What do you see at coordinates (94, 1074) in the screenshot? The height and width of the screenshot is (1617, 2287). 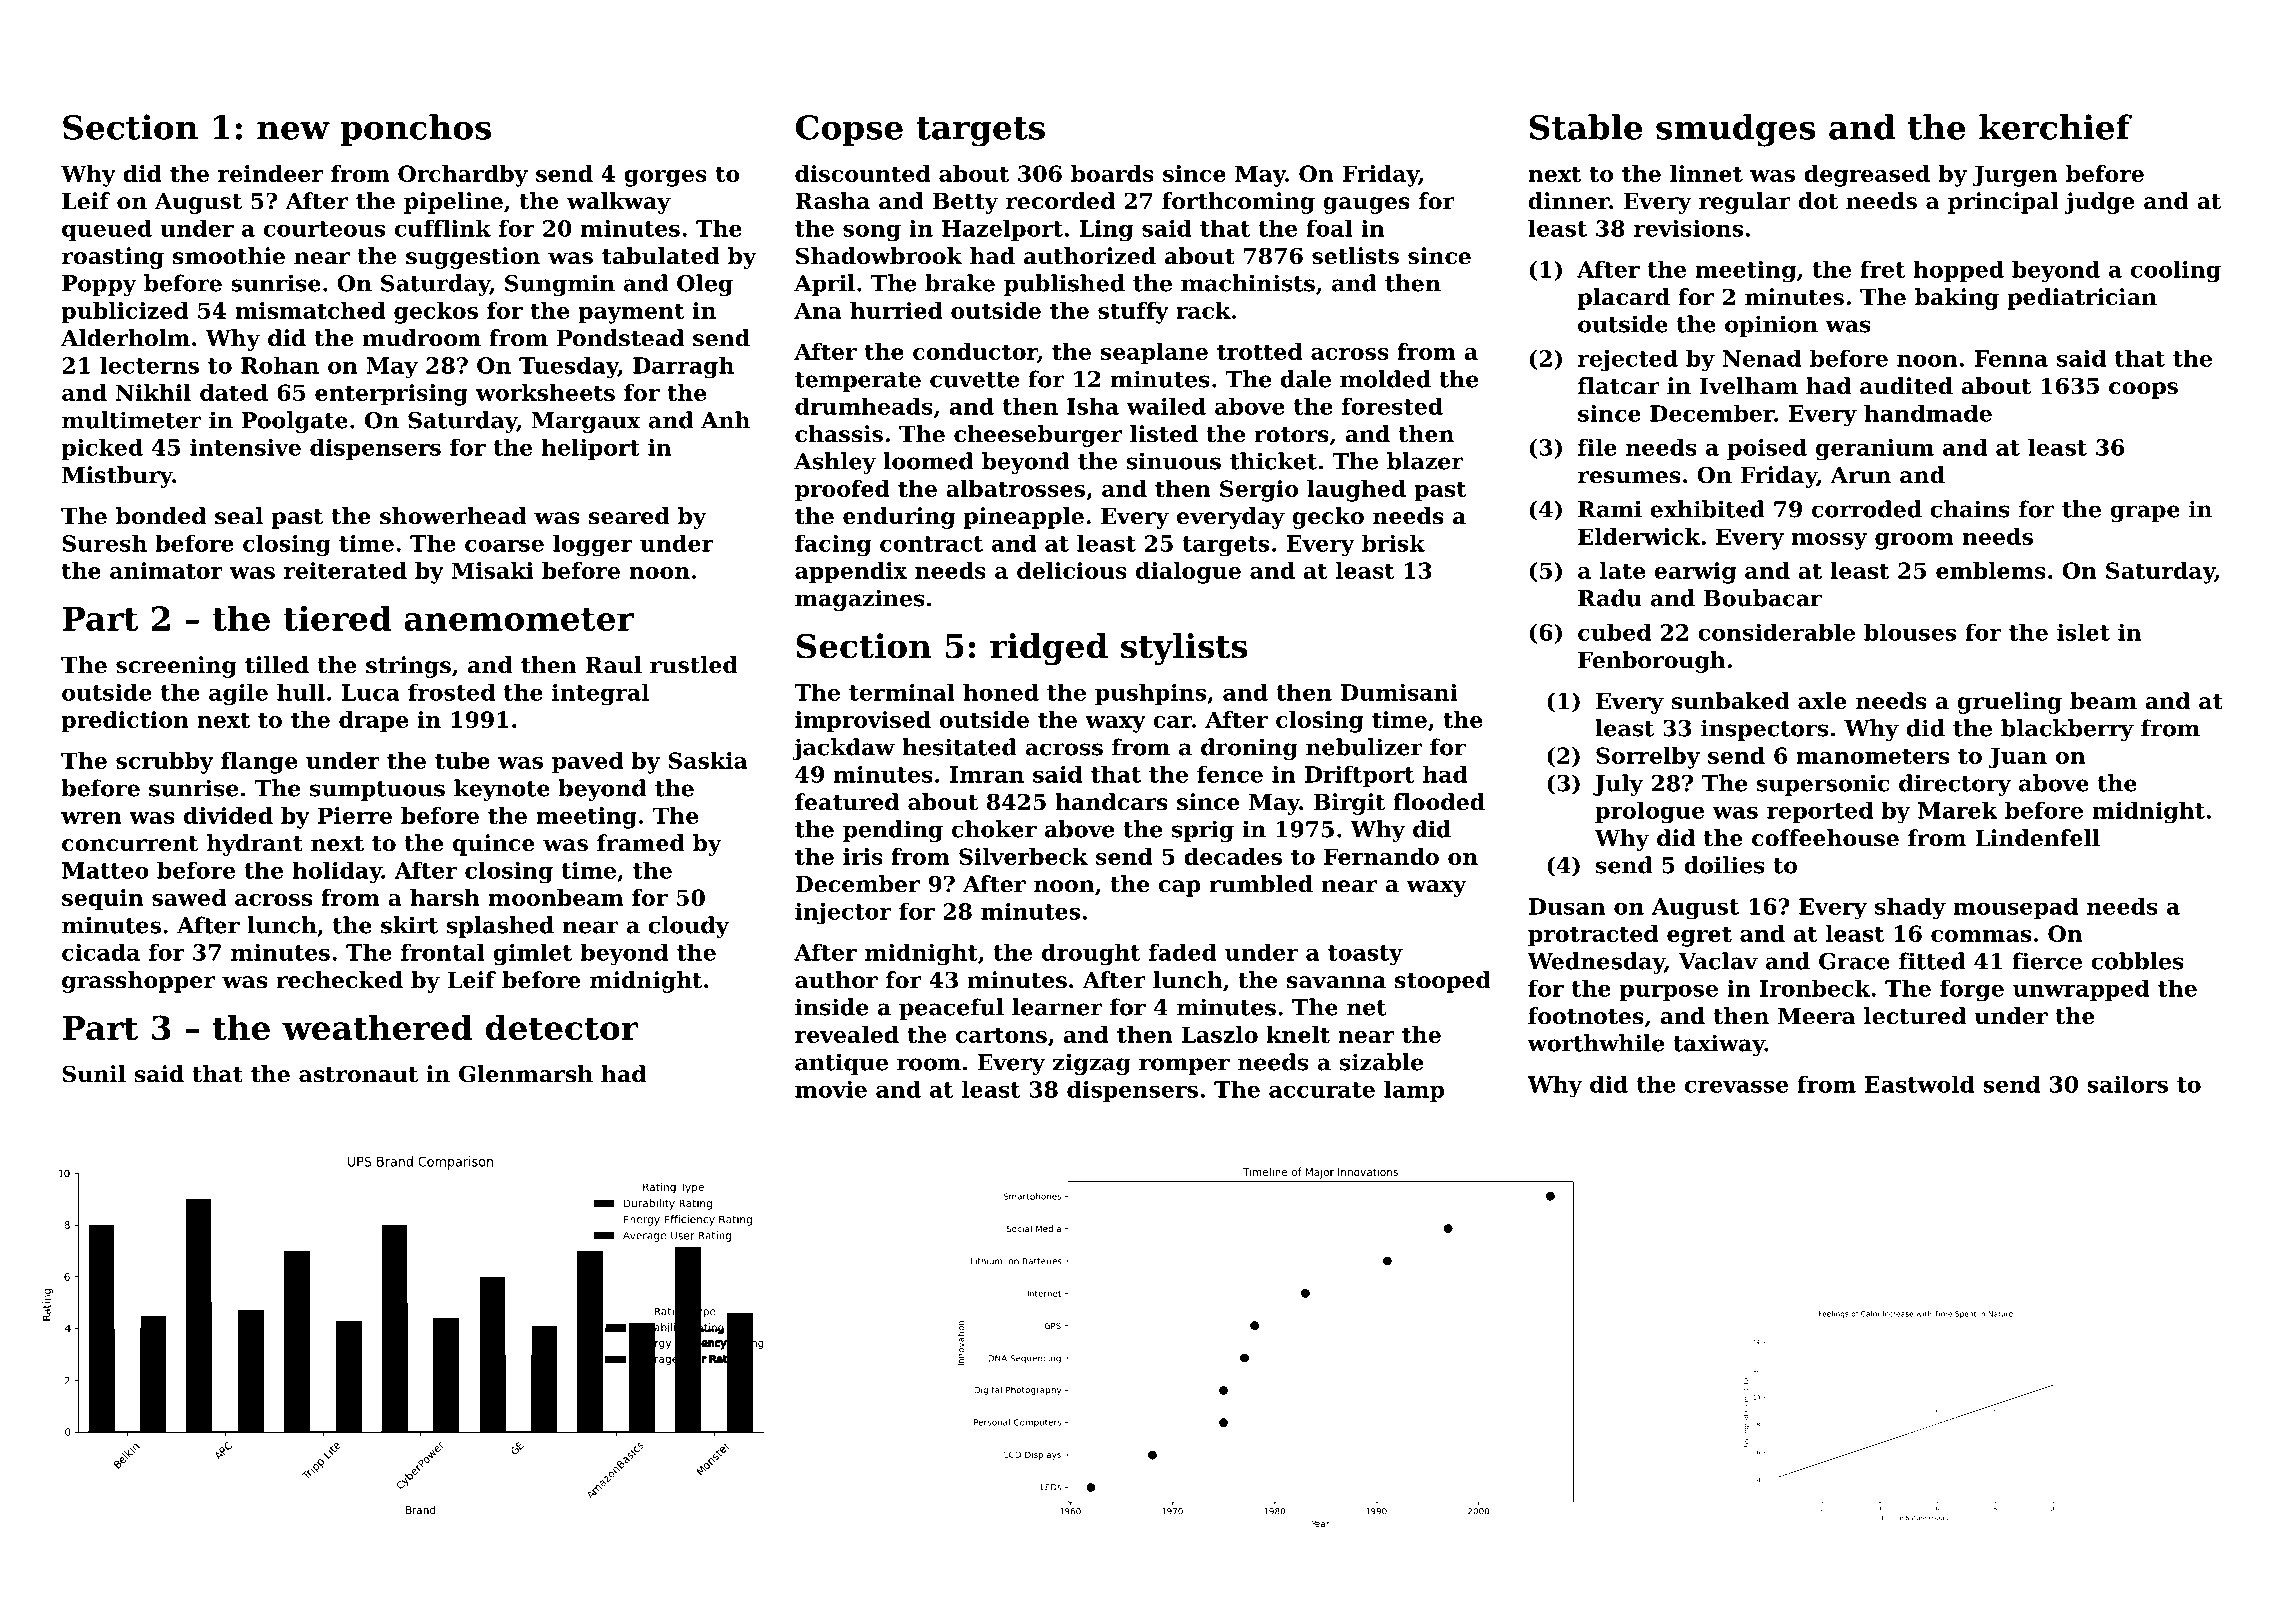 I see `Sunil` at bounding box center [94, 1074].
